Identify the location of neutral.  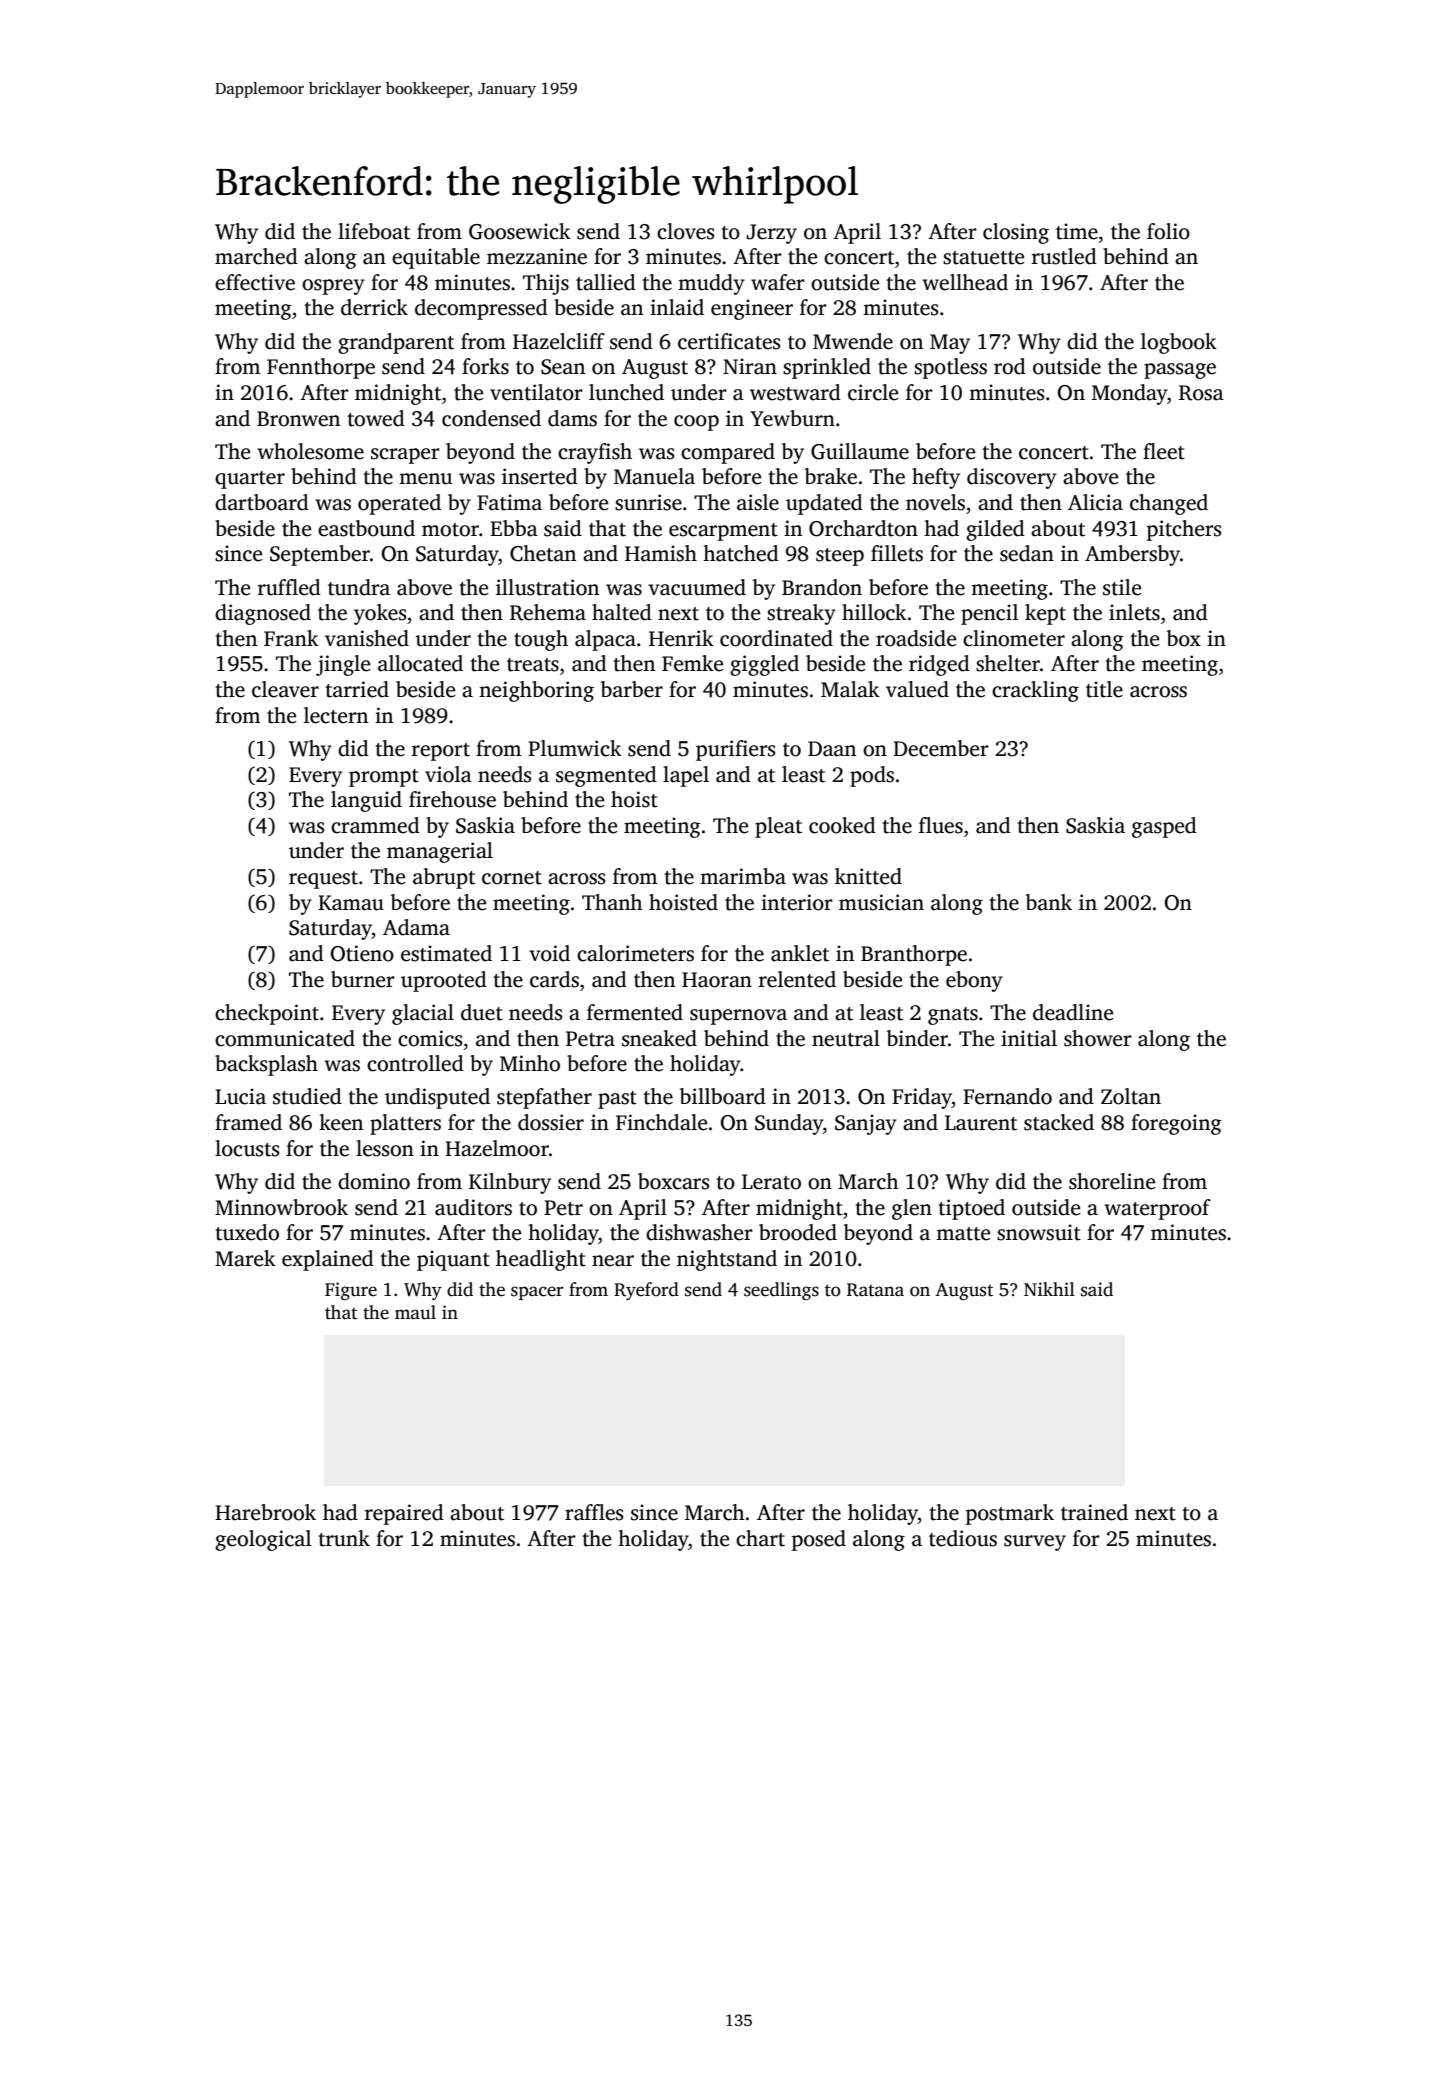
(846, 1038).
